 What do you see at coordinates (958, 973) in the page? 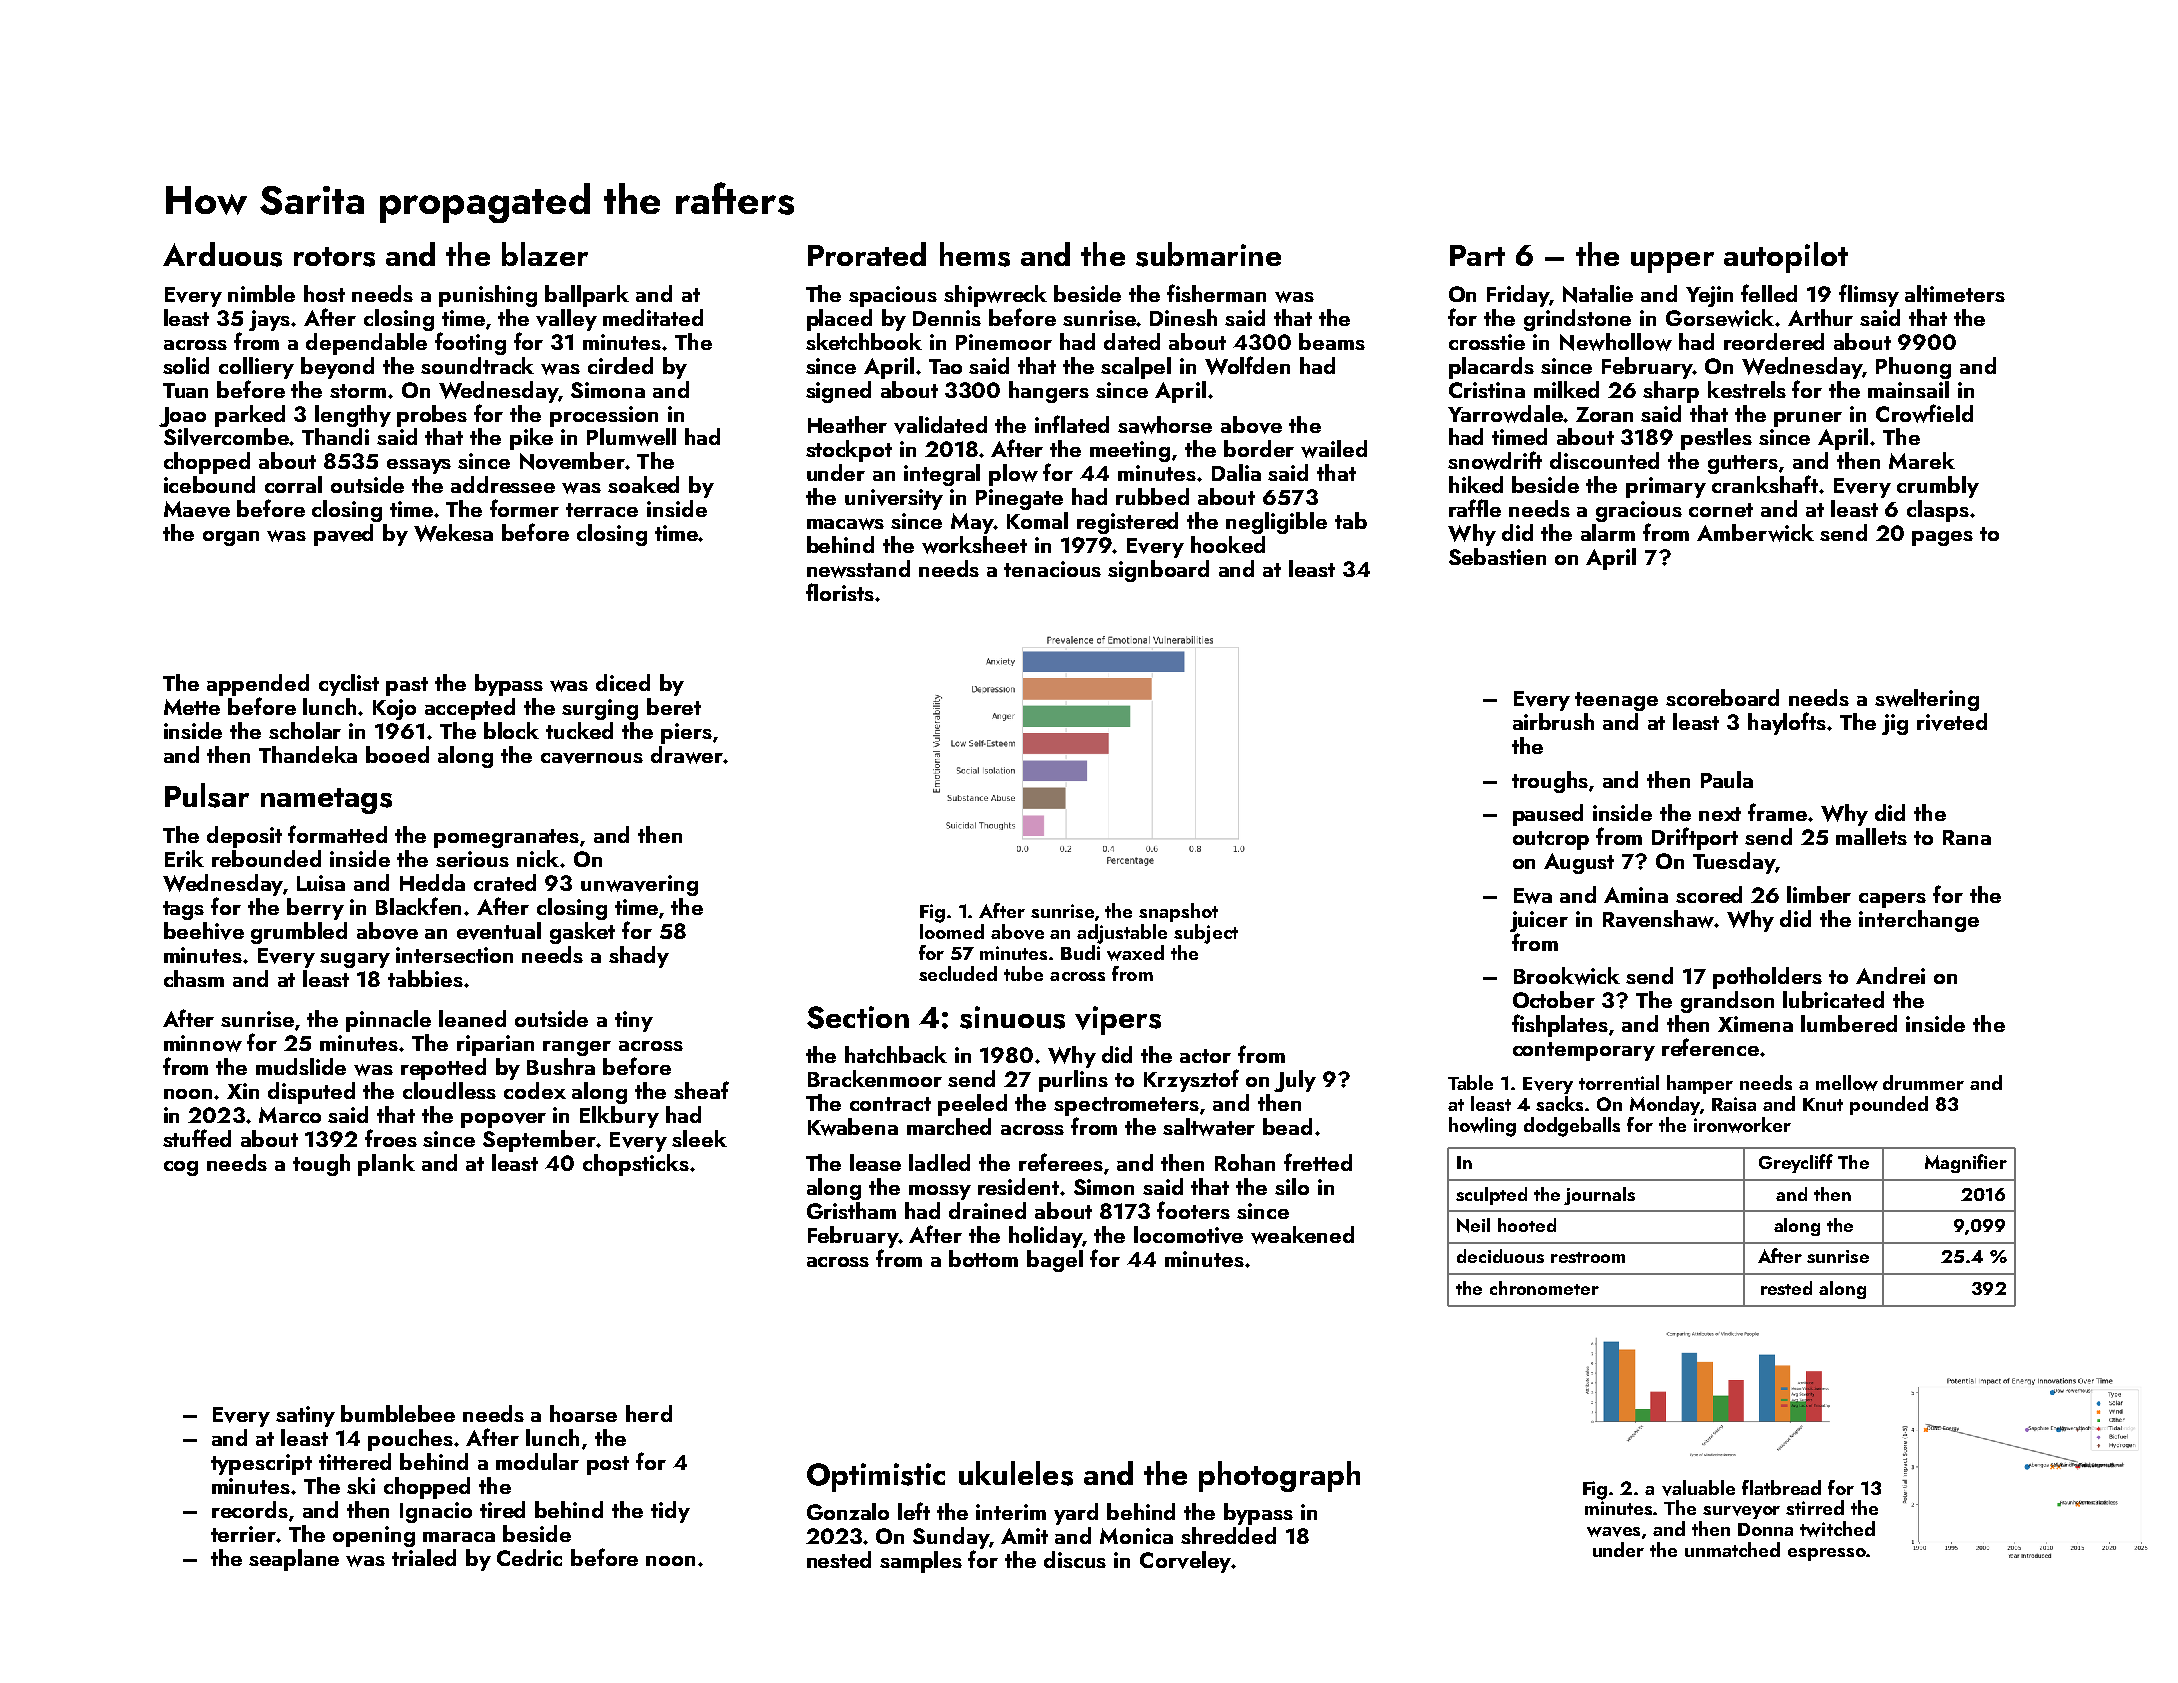
I see `secluded` at bounding box center [958, 973].
